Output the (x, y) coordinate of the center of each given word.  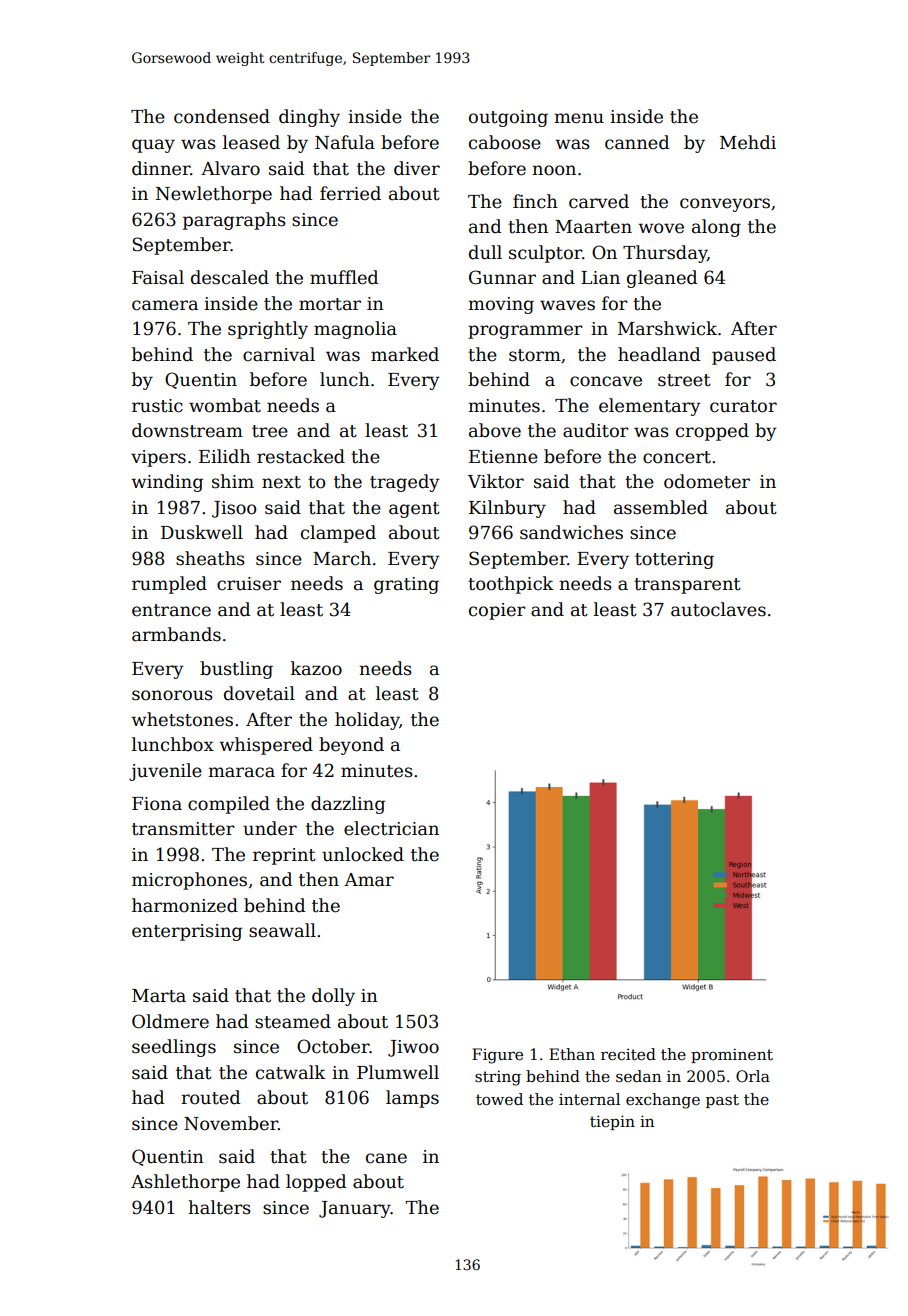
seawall (282, 930)
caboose (505, 142)
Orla (753, 1076)
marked (405, 354)
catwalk (291, 1072)
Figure (497, 1056)
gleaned (662, 279)
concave (606, 381)
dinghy (309, 118)
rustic (157, 406)
